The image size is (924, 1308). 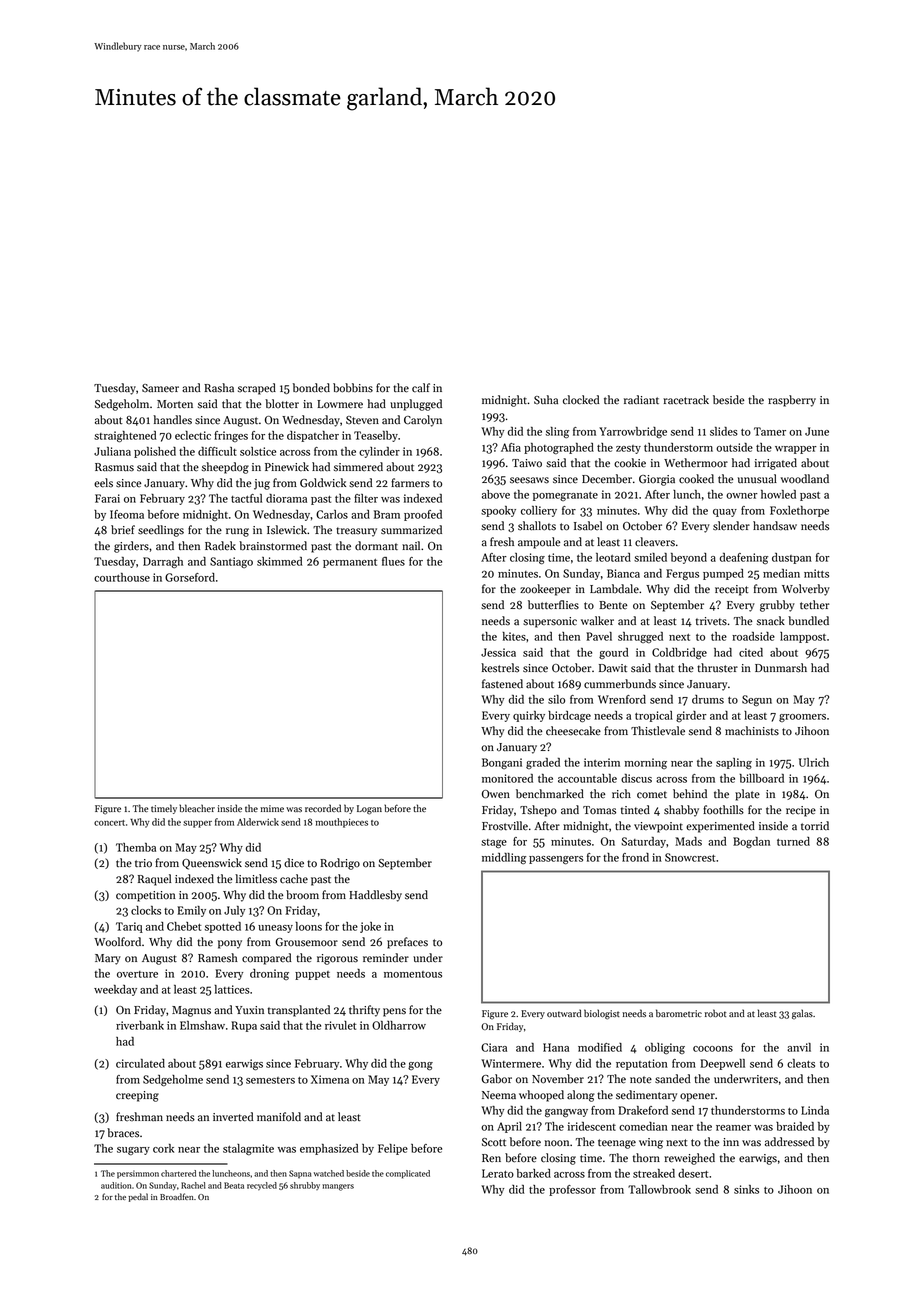 I want to click on Suha, so click(x=546, y=400).
